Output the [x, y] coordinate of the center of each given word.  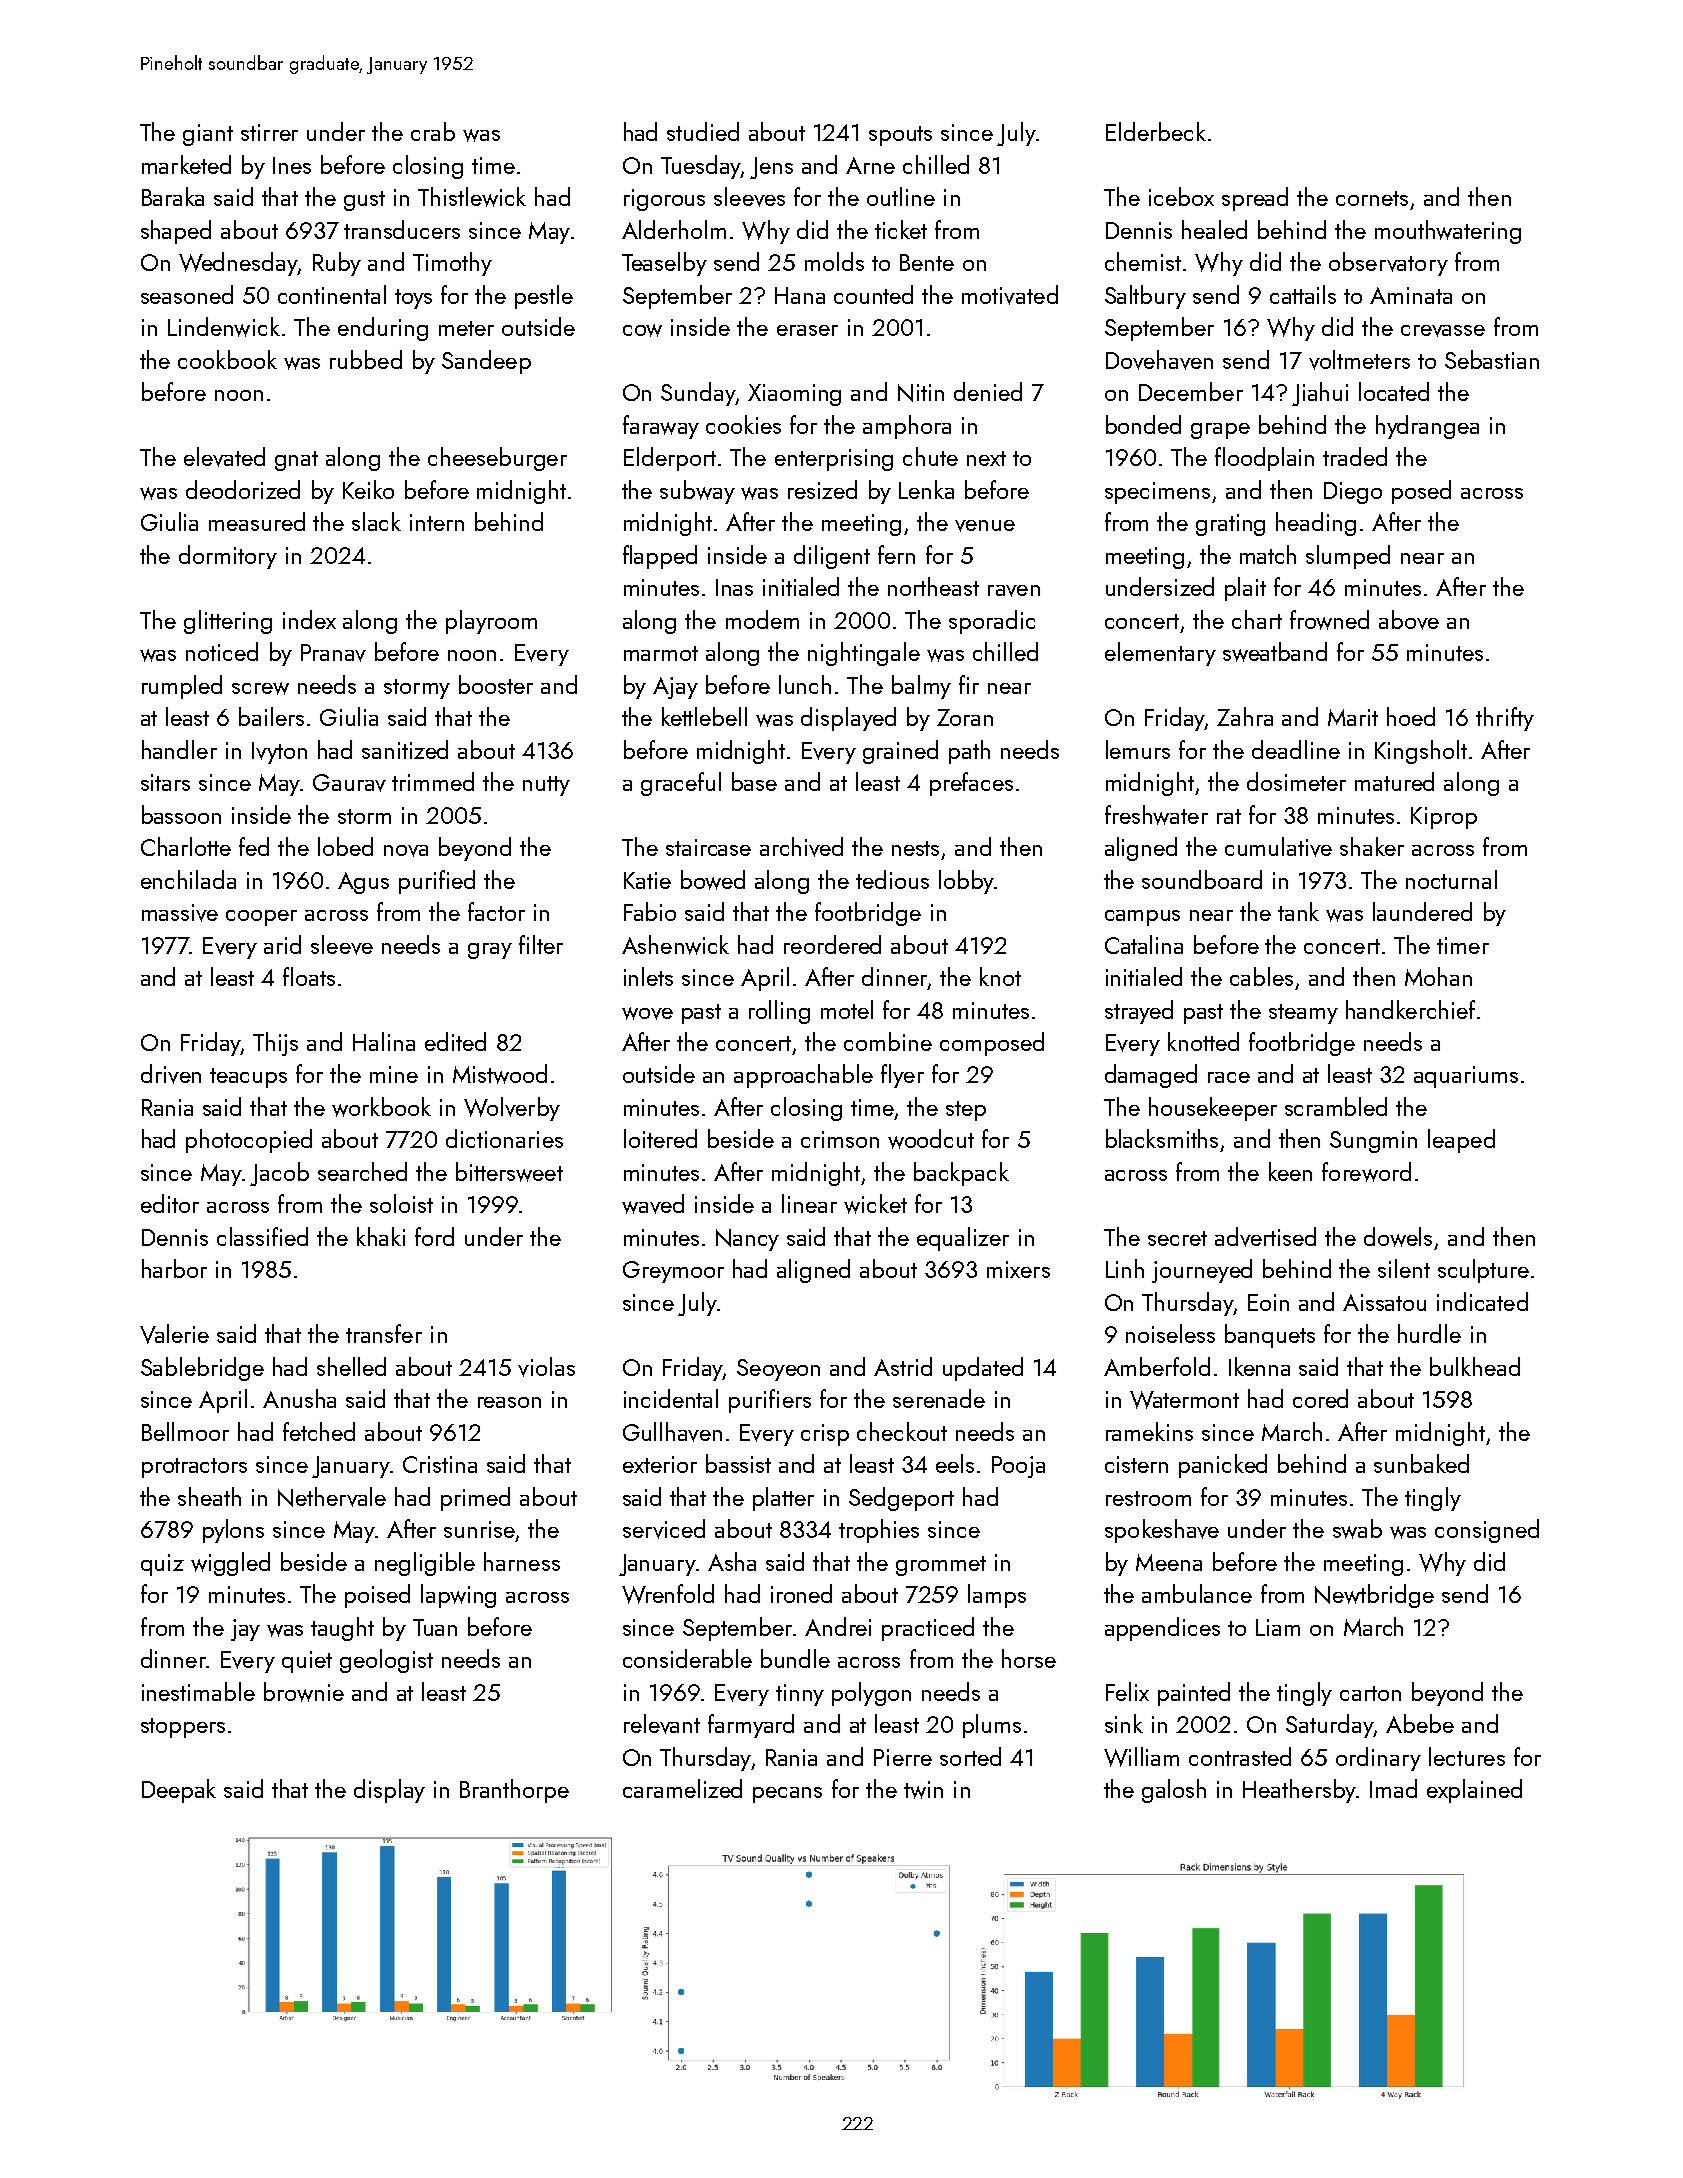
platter [783, 1499]
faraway [661, 427]
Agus [363, 883]
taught [342, 1629]
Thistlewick [472, 197]
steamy [1303, 1014]
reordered [832, 944]
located [1394, 391]
